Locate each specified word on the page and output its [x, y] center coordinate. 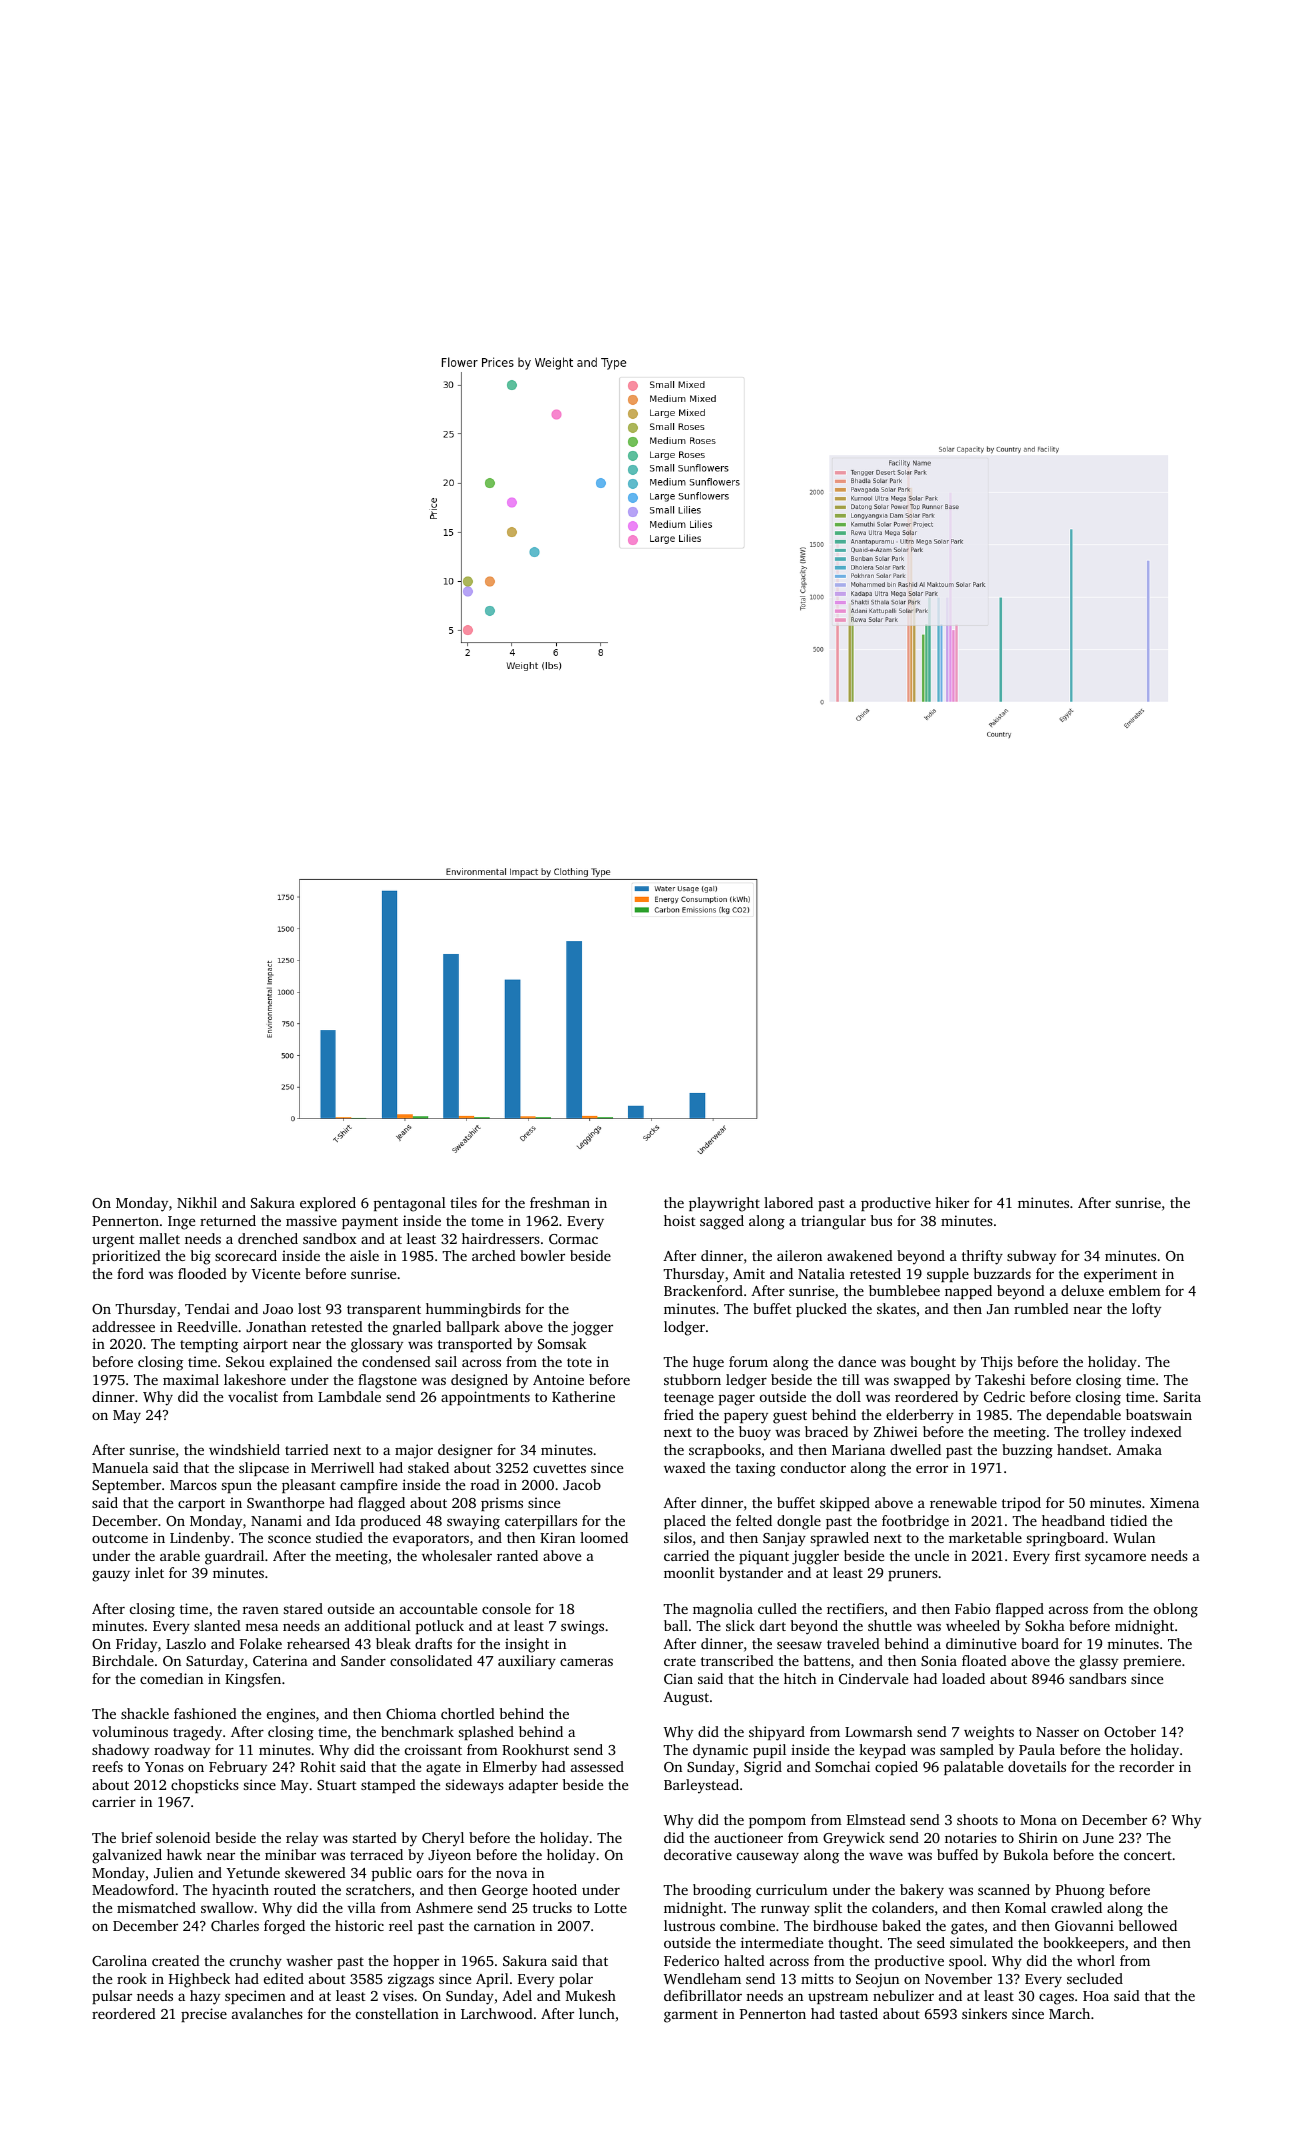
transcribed [737, 1660]
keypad [882, 1751]
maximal [191, 1379]
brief [137, 1837]
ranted [517, 1555]
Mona [1038, 1820]
